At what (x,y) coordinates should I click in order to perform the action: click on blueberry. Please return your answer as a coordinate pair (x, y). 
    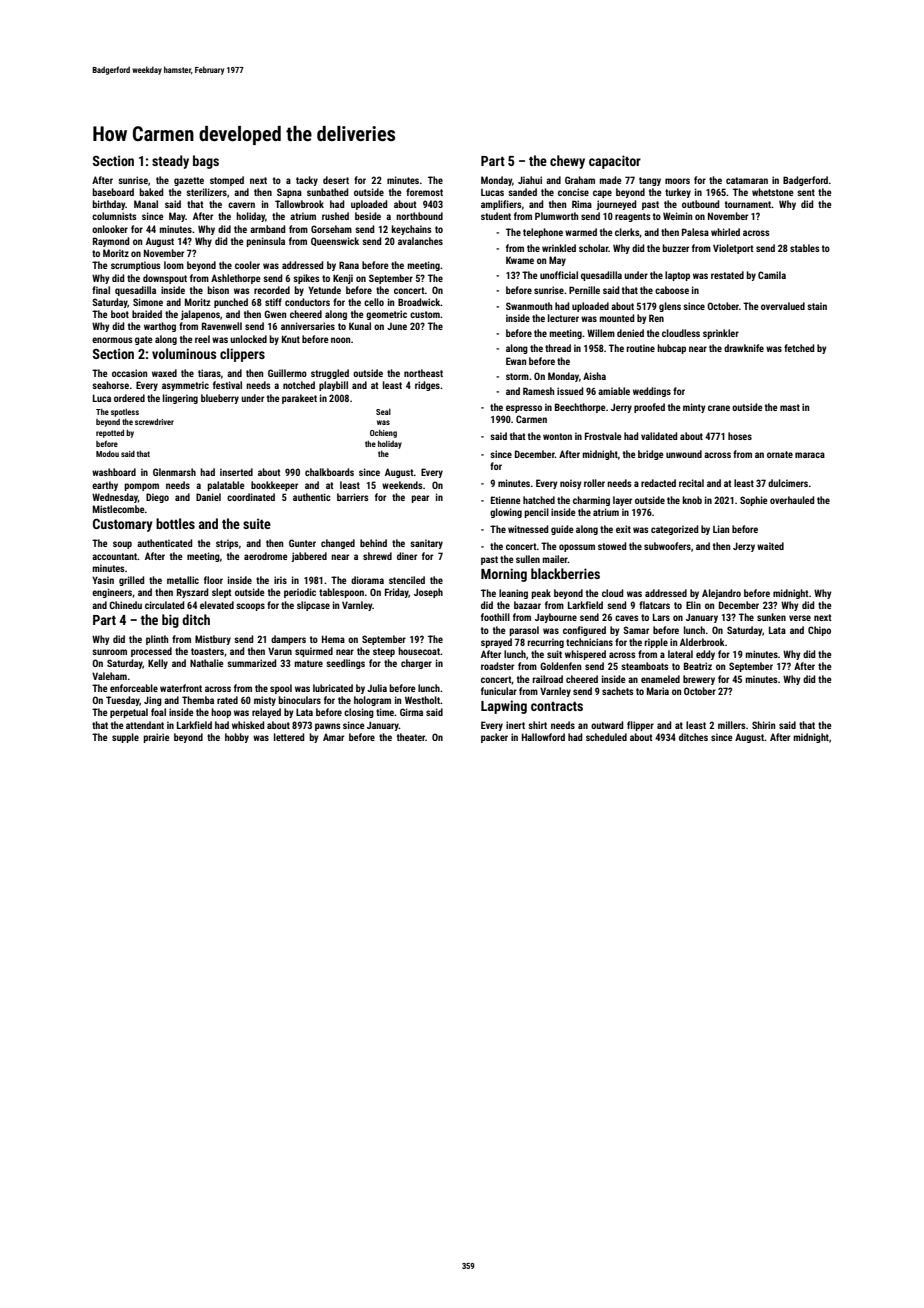
    Looking at the image, I should click on (220, 399).
